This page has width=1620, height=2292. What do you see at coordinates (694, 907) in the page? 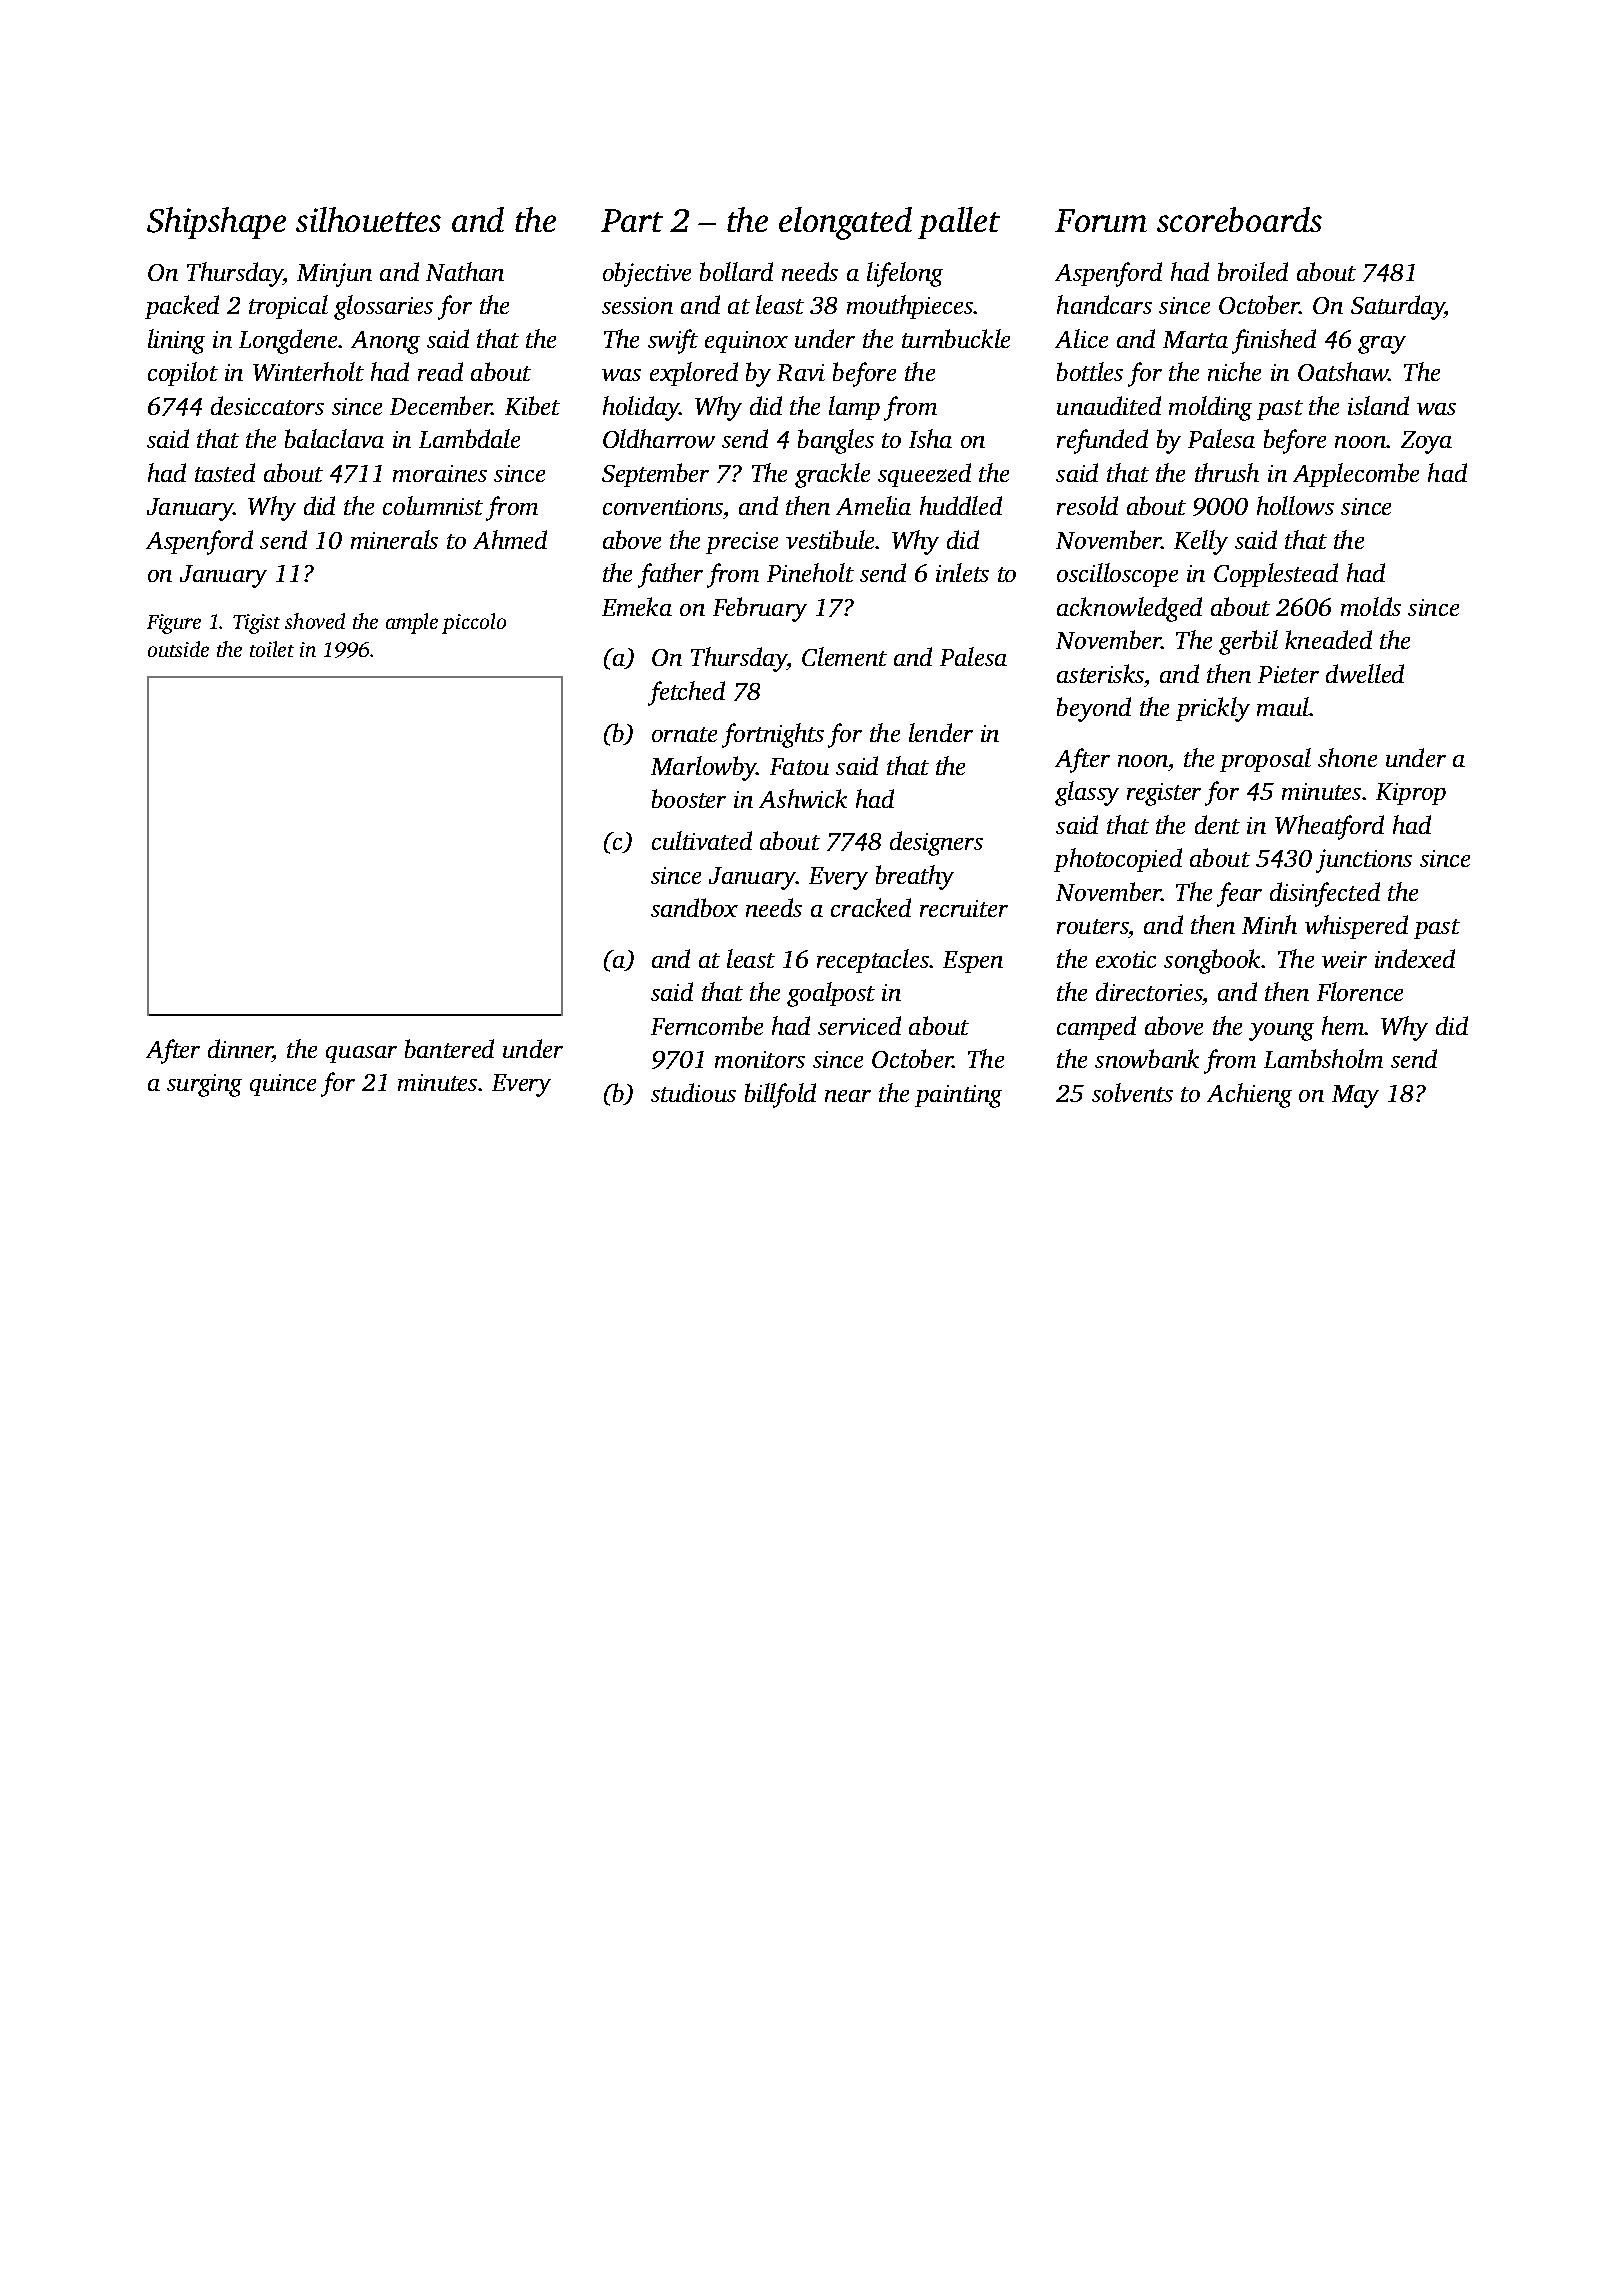
I see `sandbox` at bounding box center [694, 907].
